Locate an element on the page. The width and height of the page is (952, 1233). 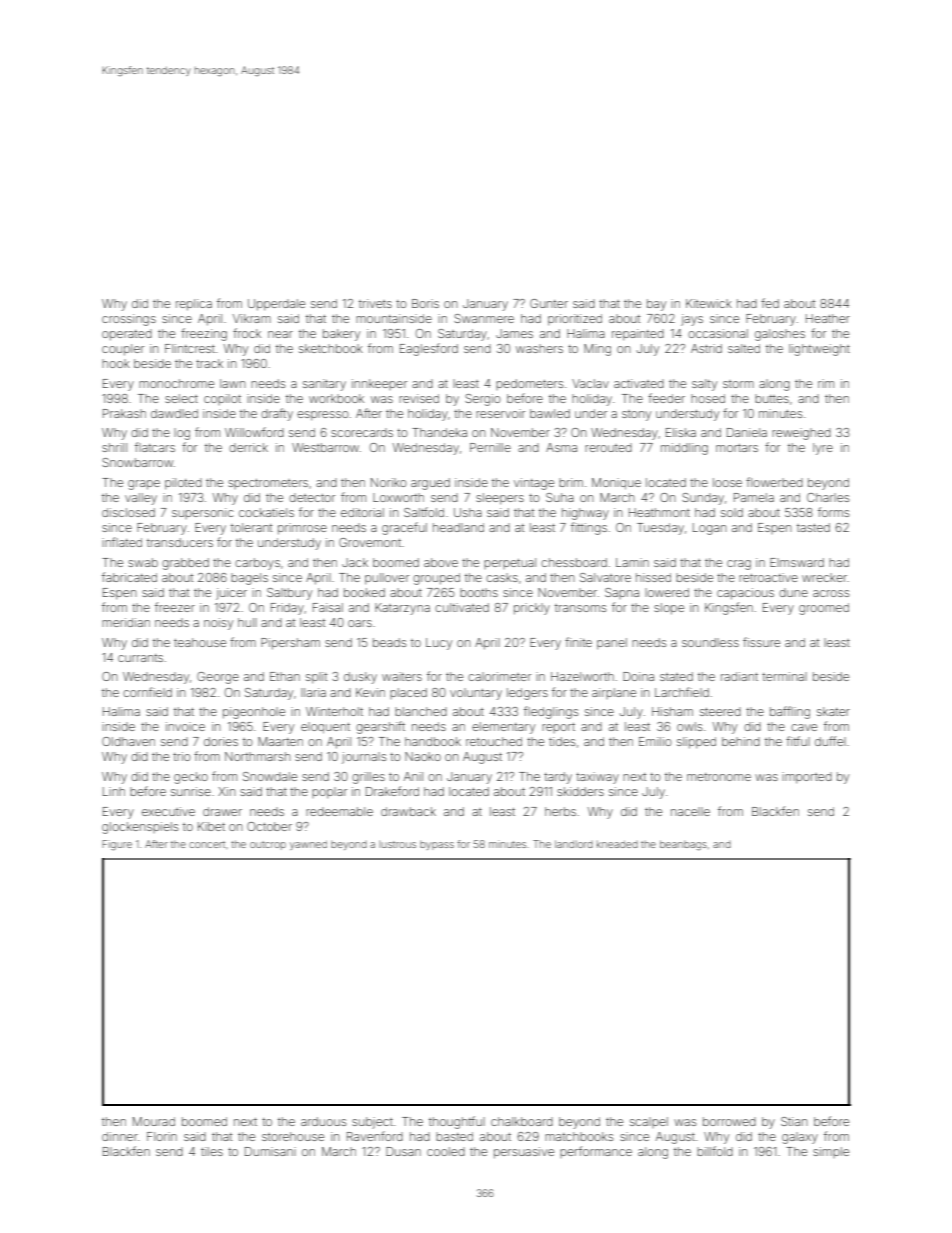
select is located at coordinates (181, 398).
